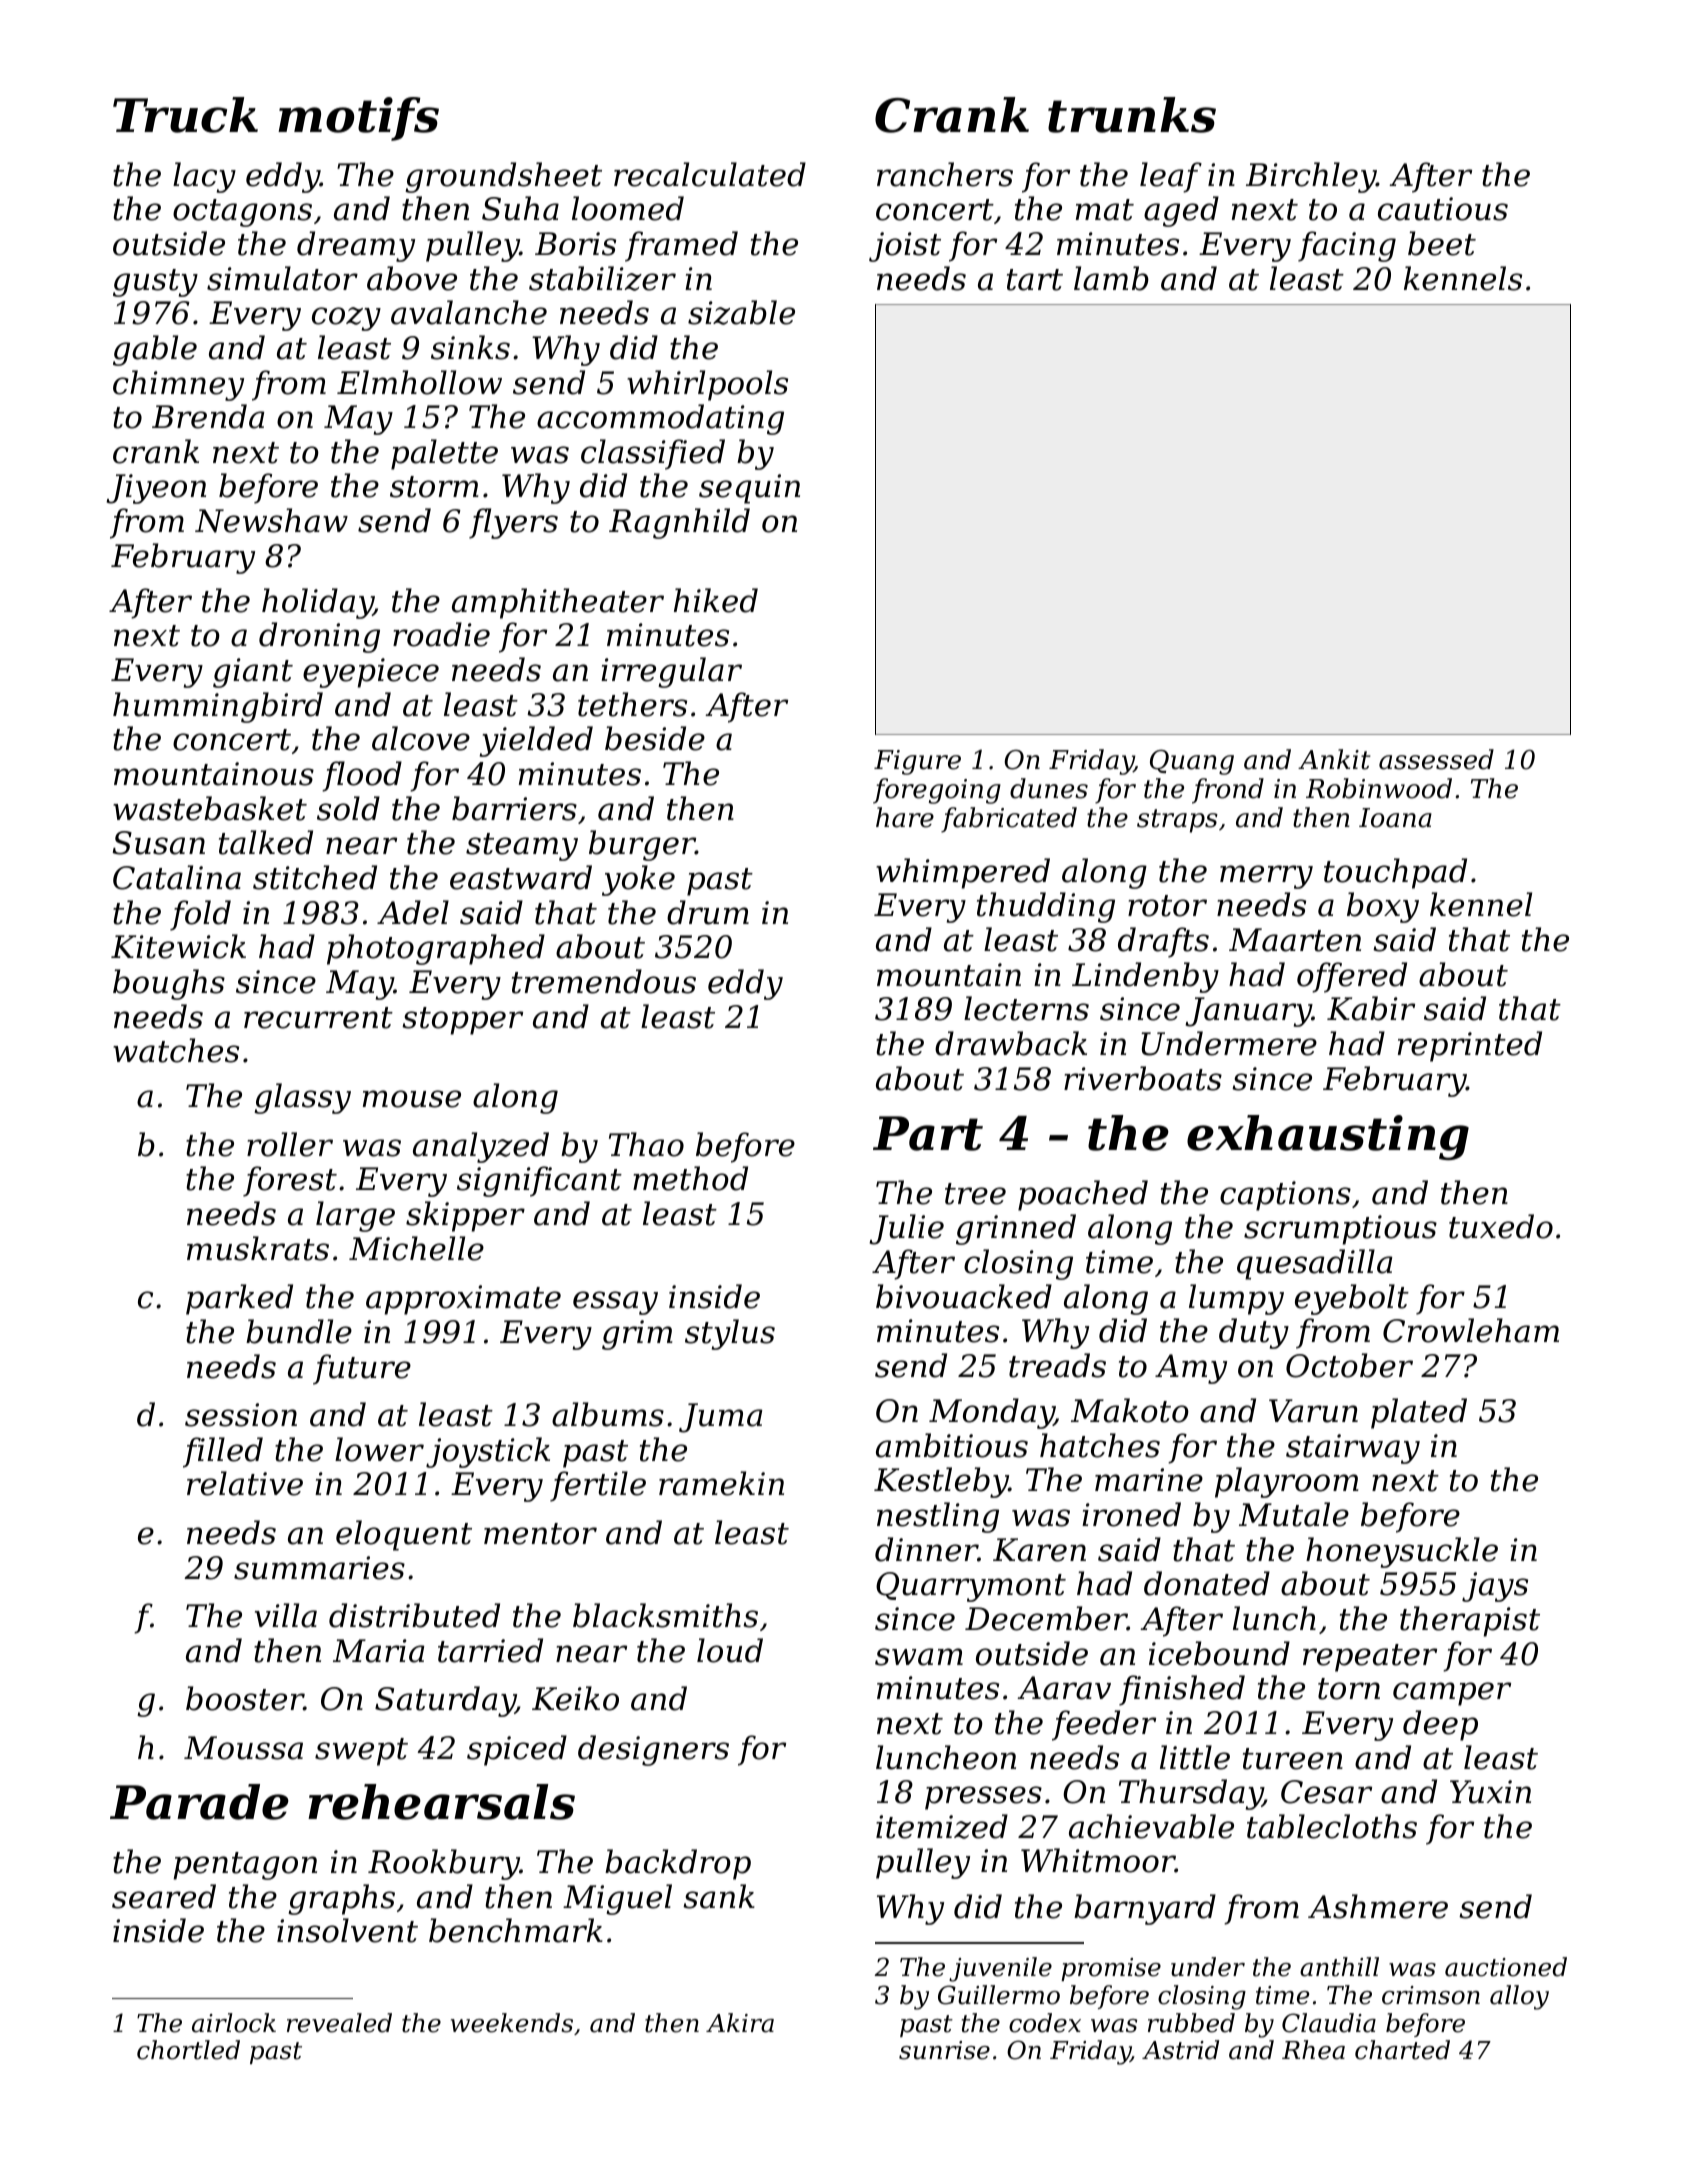  What do you see at coordinates (710, 174) in the screenshot?
I see `recalculated` at bounding box center [710, 174].
